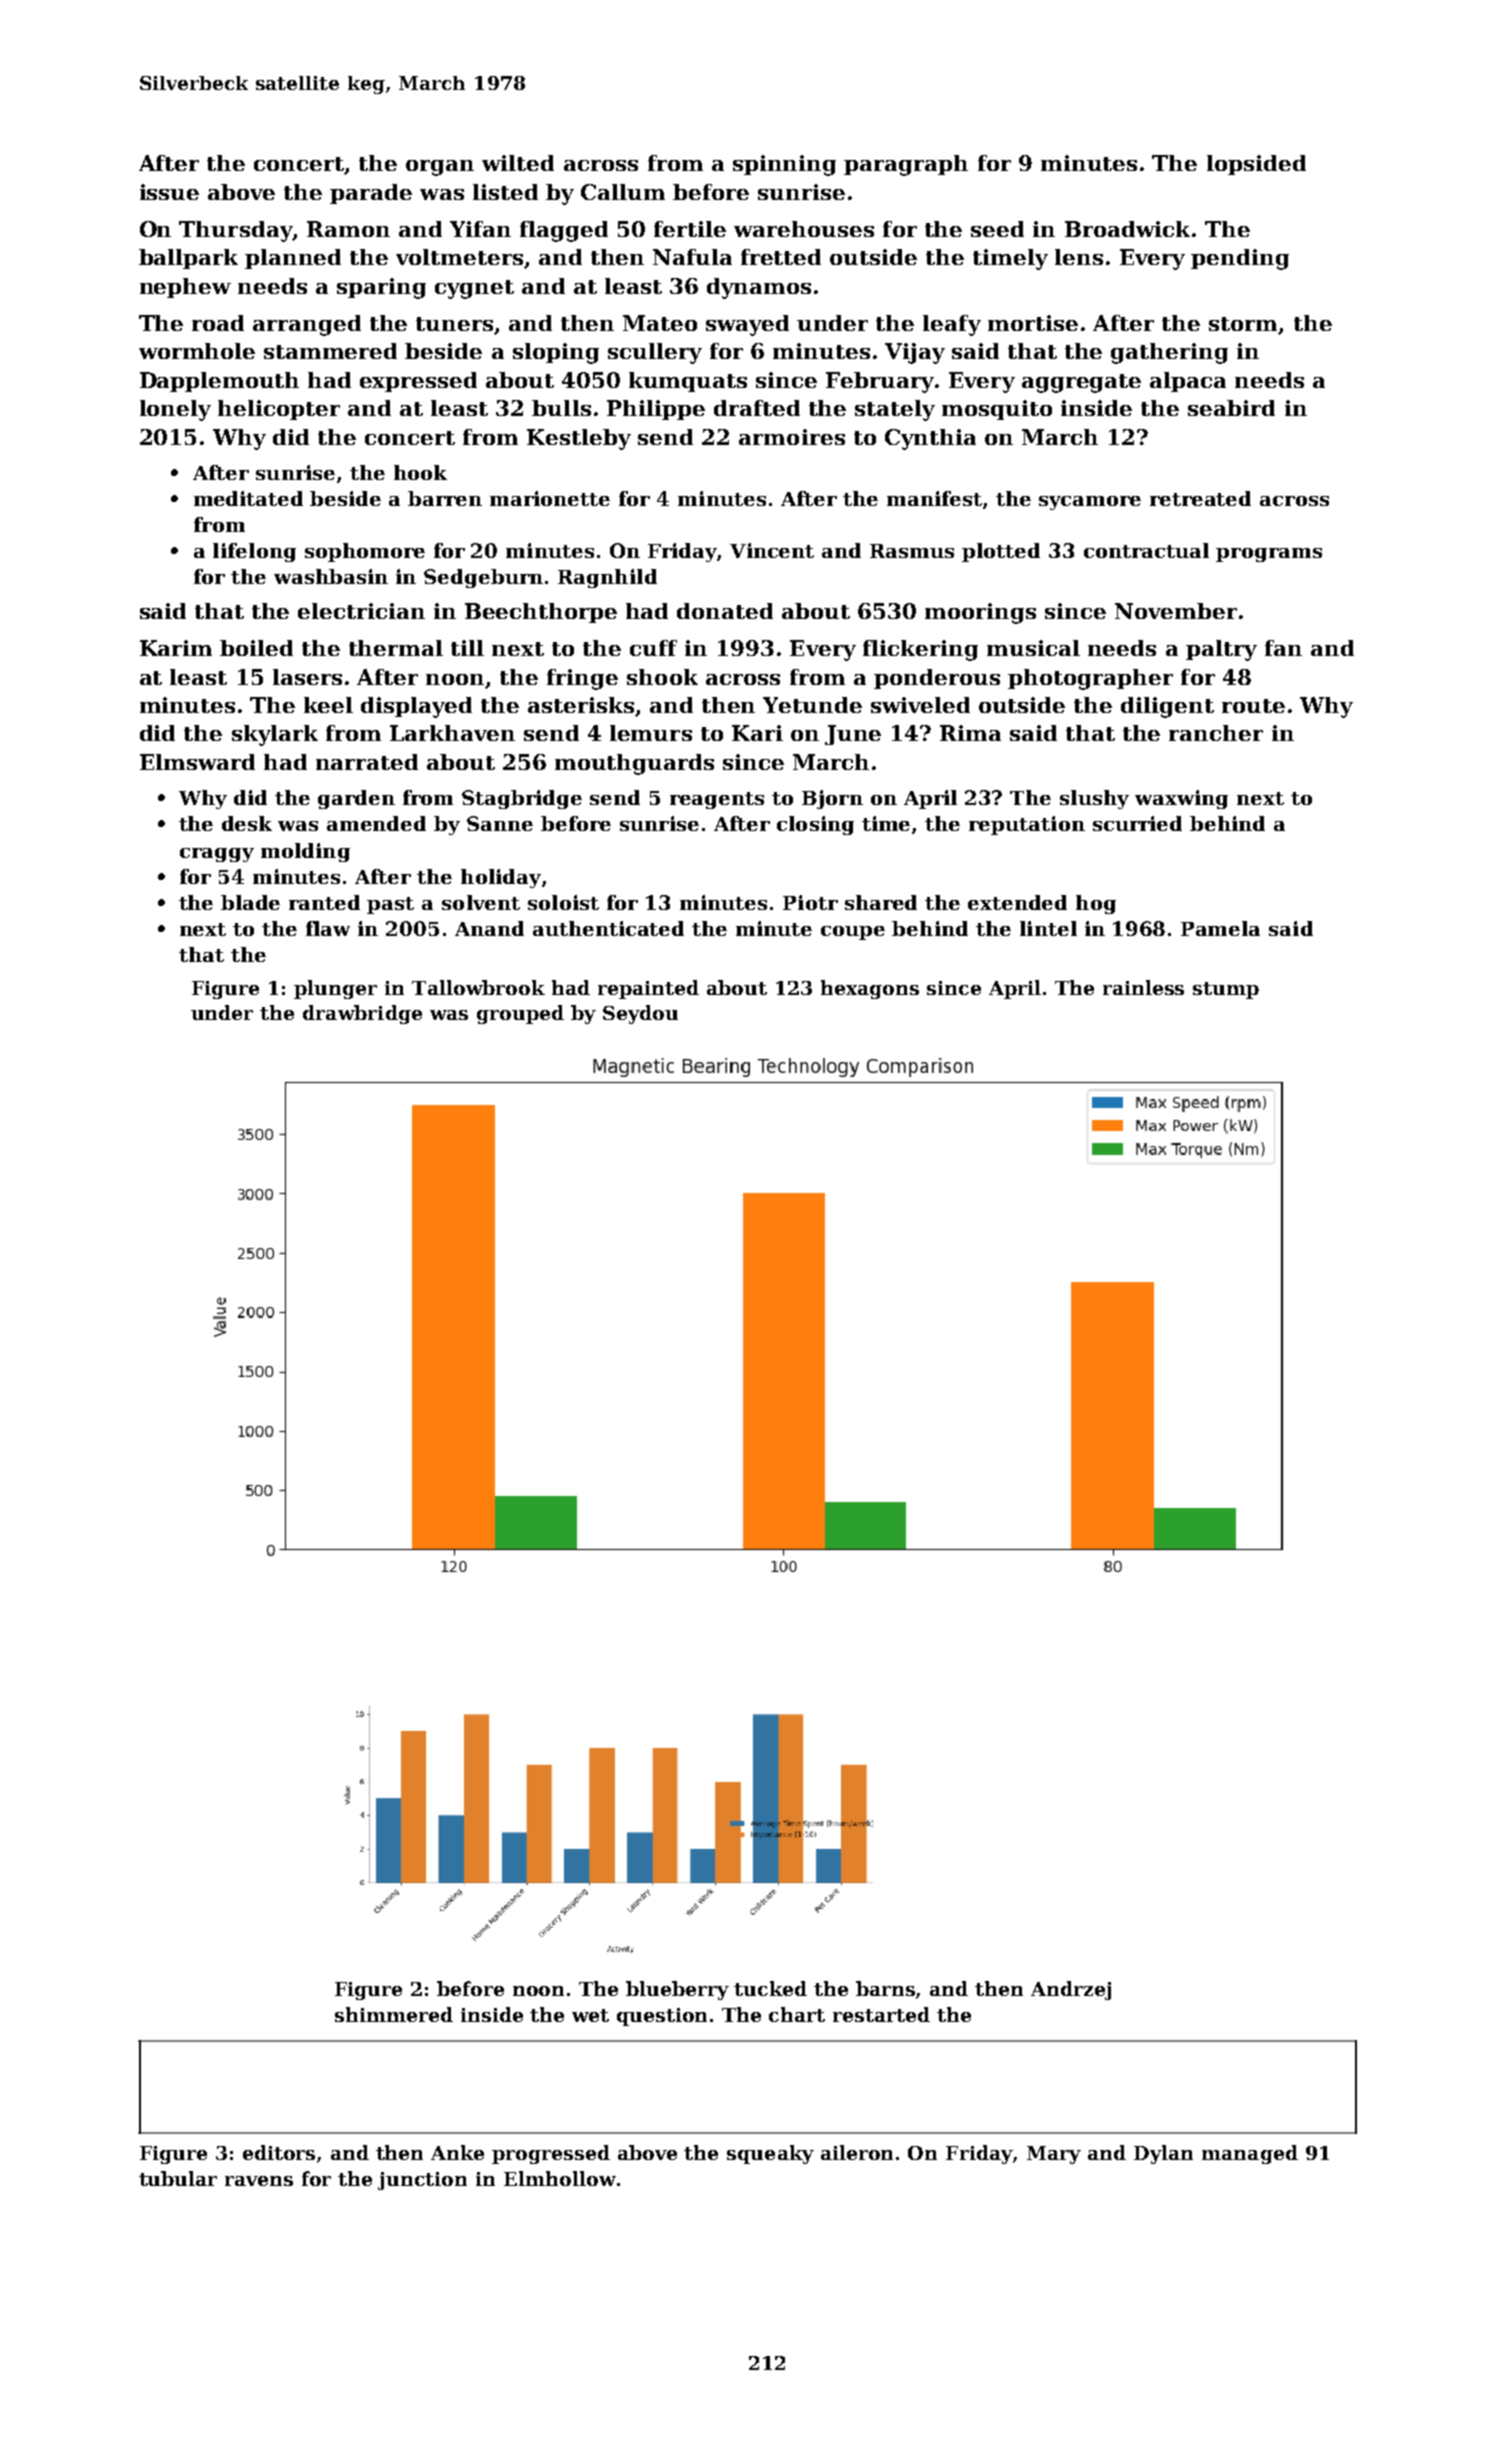 The height and width of the page is (2464, 1496). Describe the element at coordinates (1071, 1990) in the page. I see `Andrzej` at that location.
